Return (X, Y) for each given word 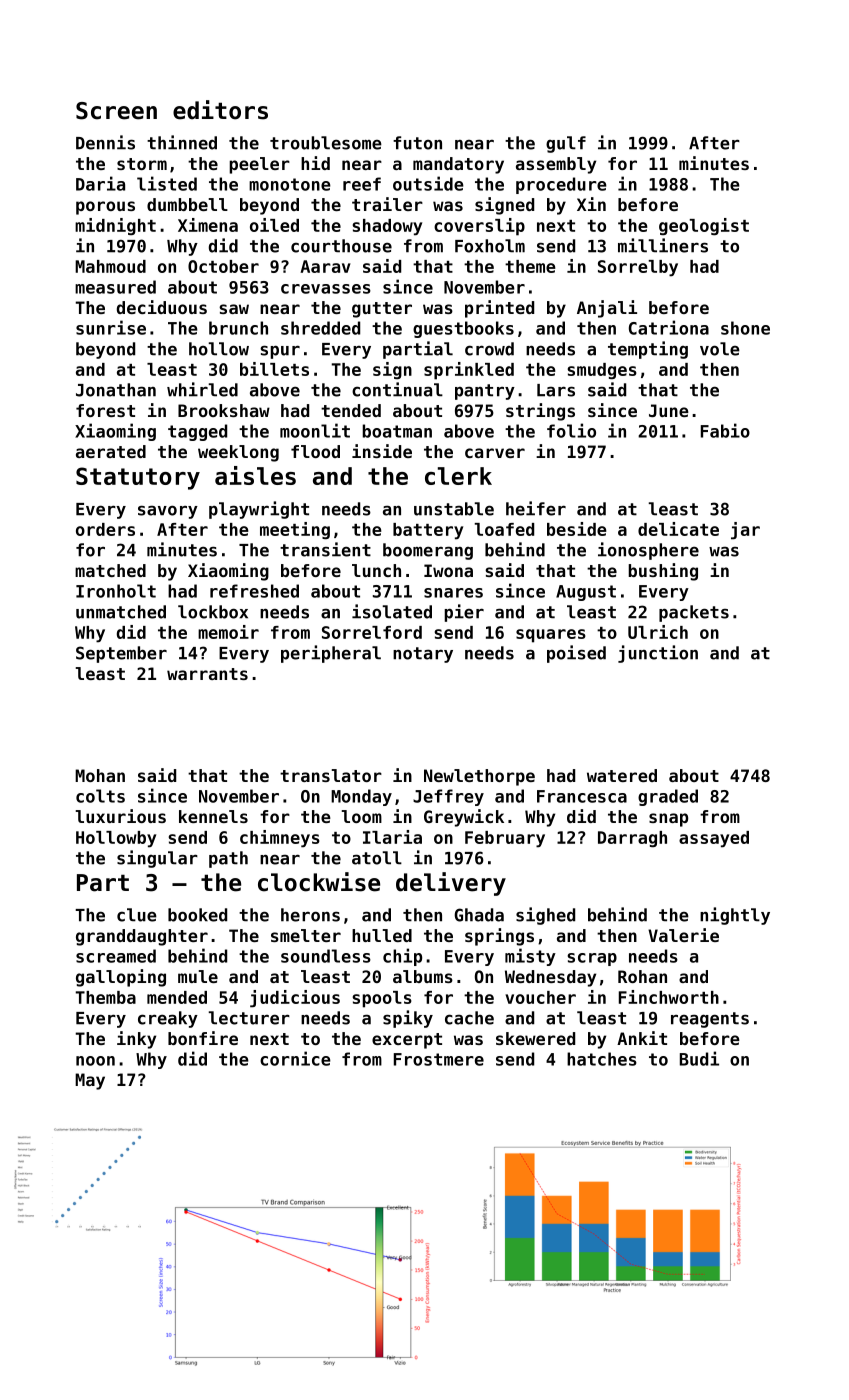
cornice (295, 1058)
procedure (561, 185)
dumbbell (187, 204)
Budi (699, 1058)
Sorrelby (638, 268)
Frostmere (439, 1059)
